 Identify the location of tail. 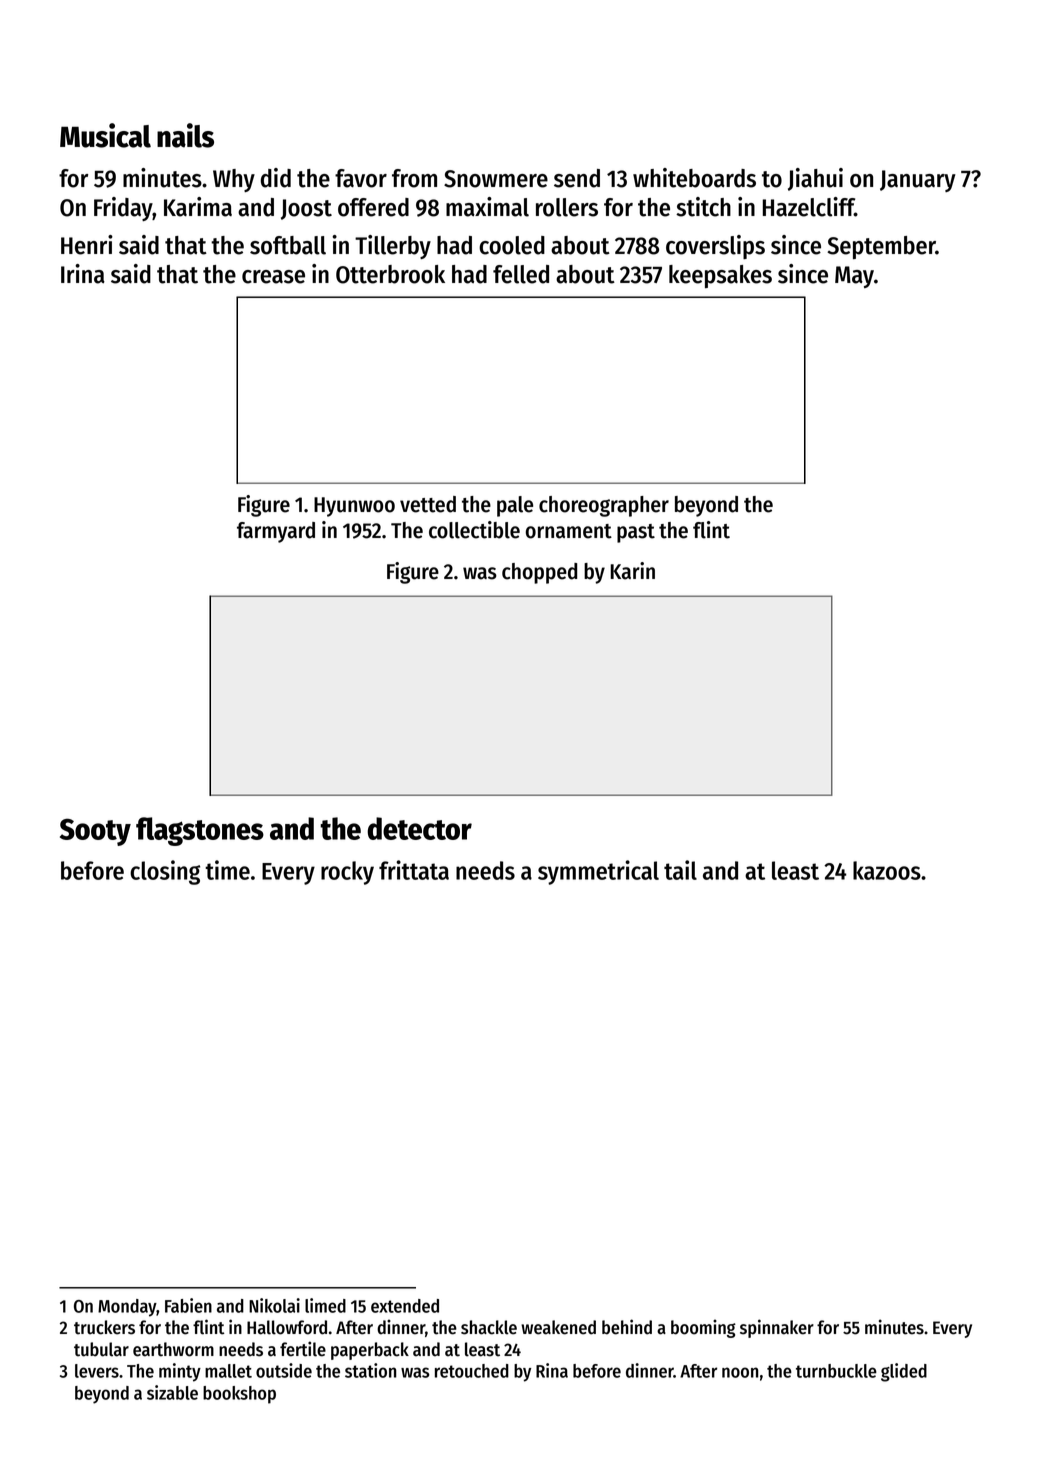
(680, 870).
